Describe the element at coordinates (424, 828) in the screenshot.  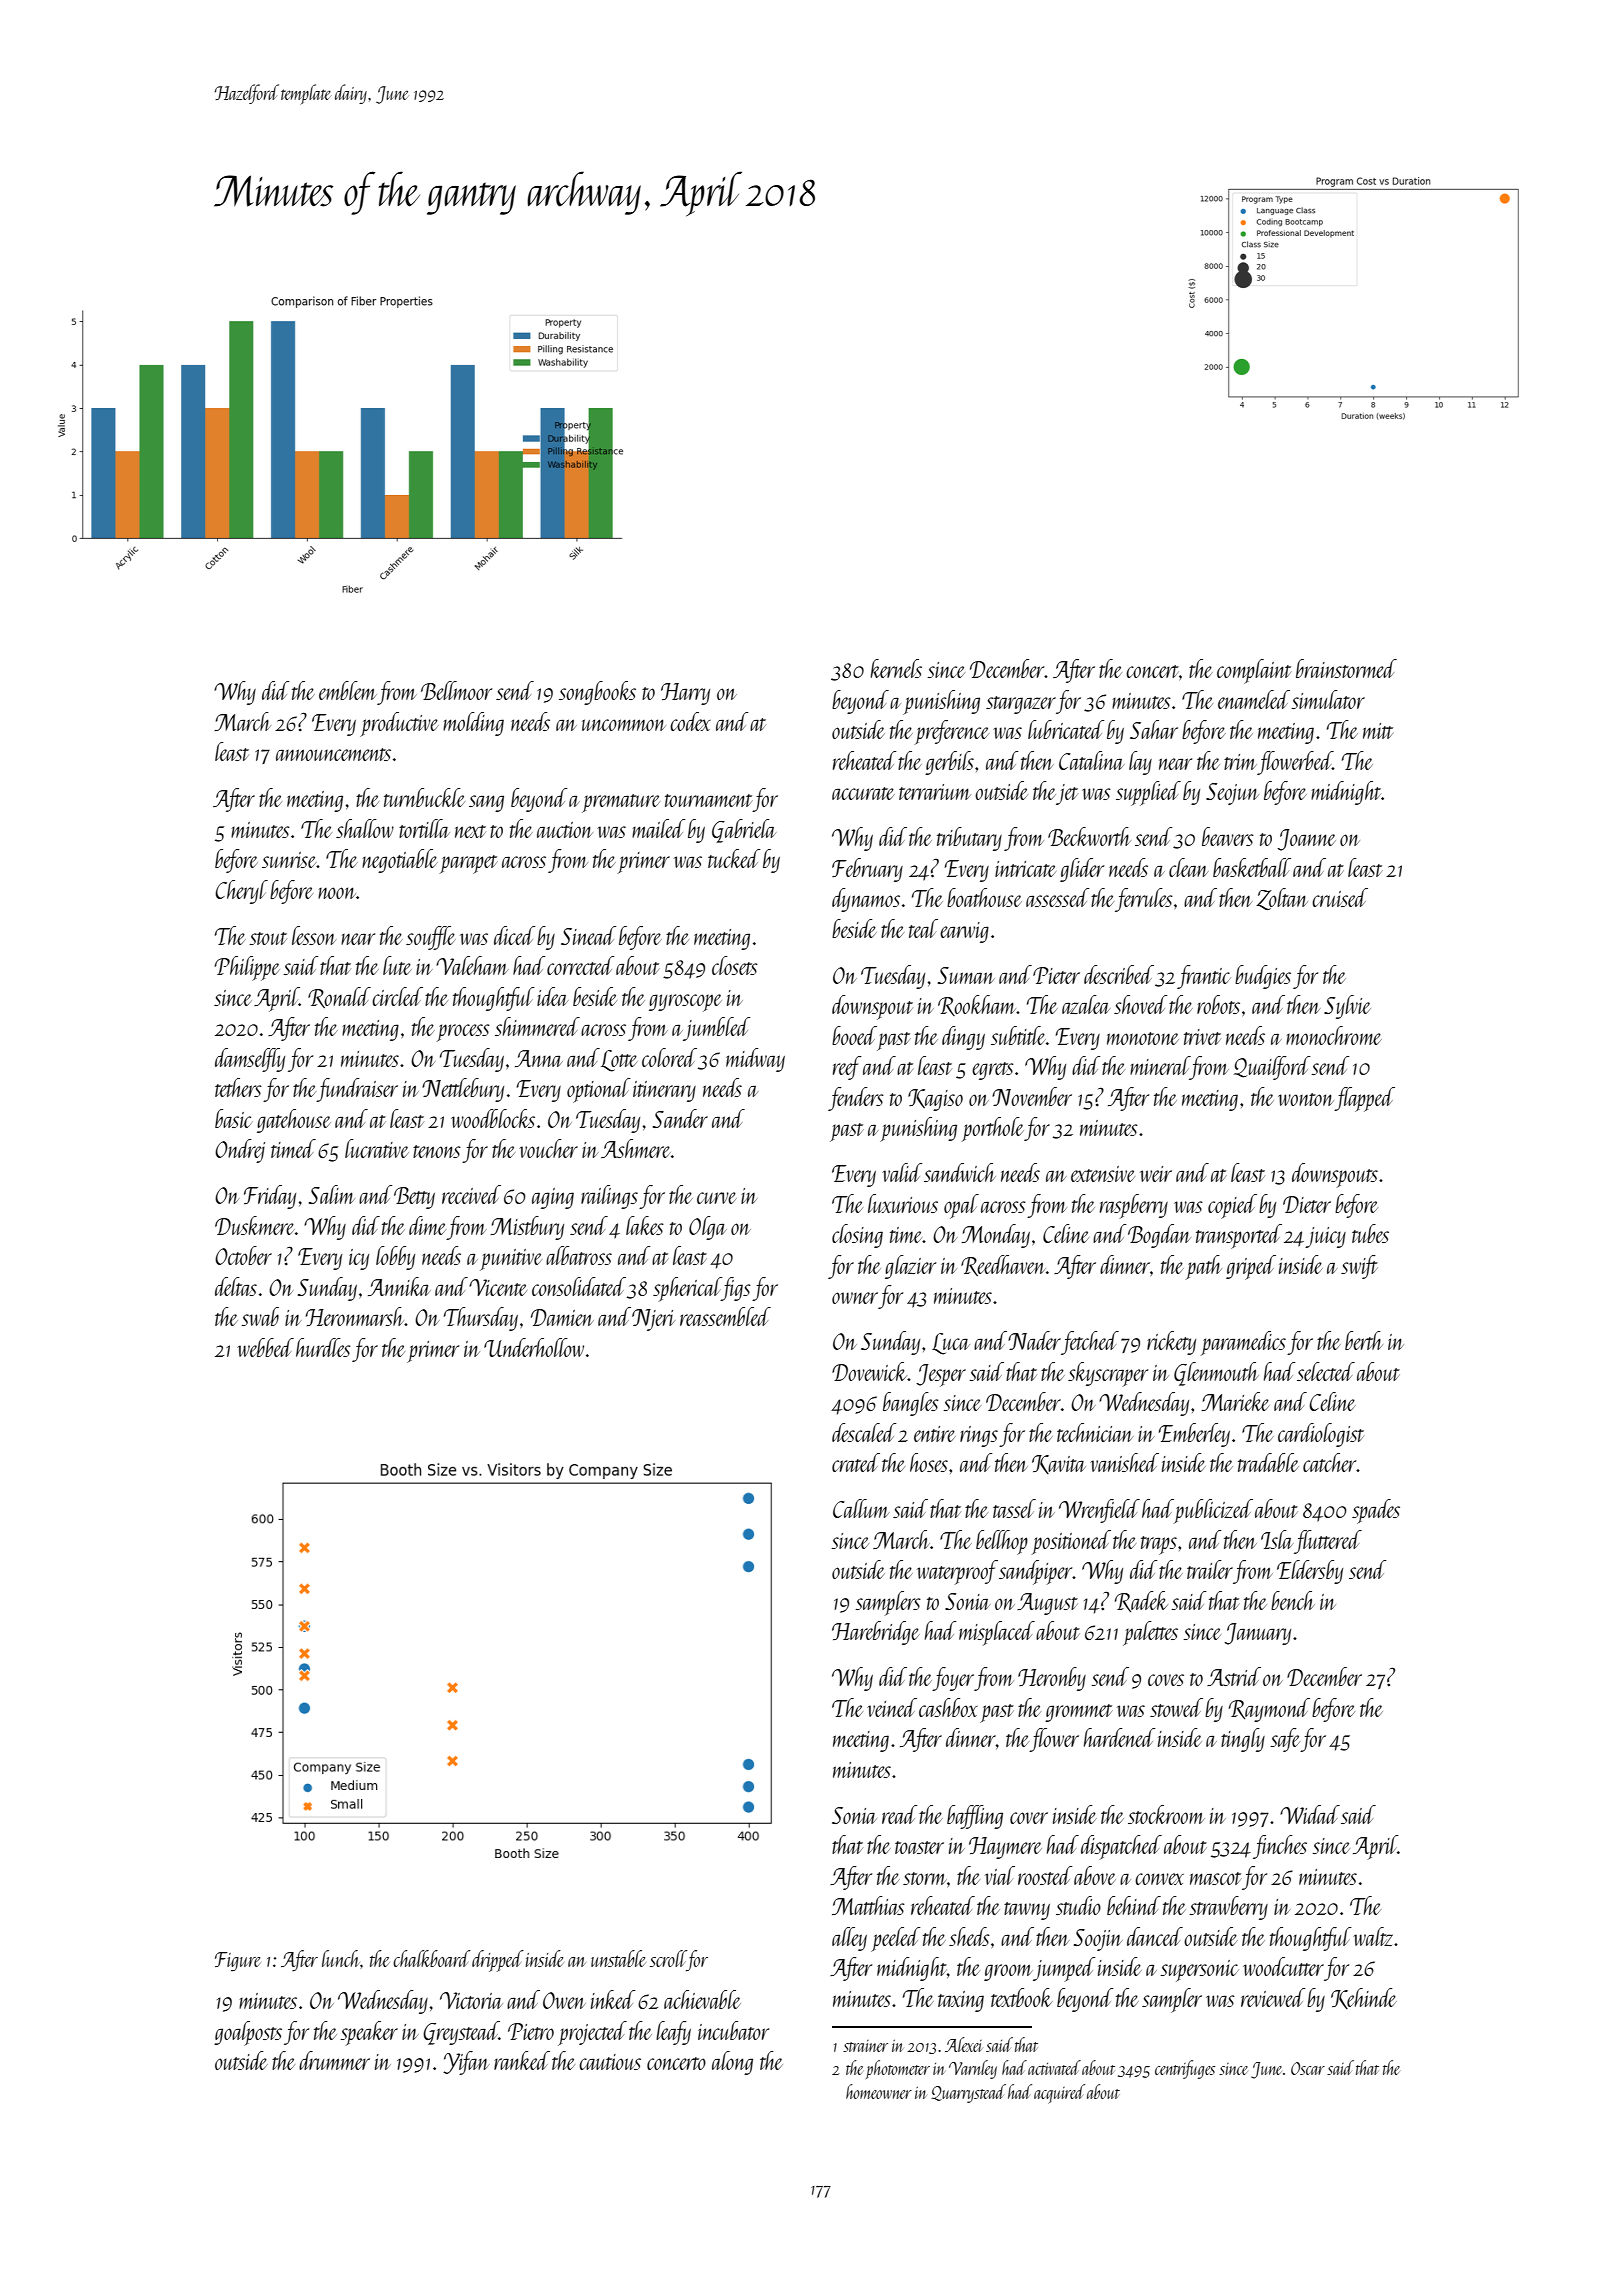
I see `tortilla` at that location.
